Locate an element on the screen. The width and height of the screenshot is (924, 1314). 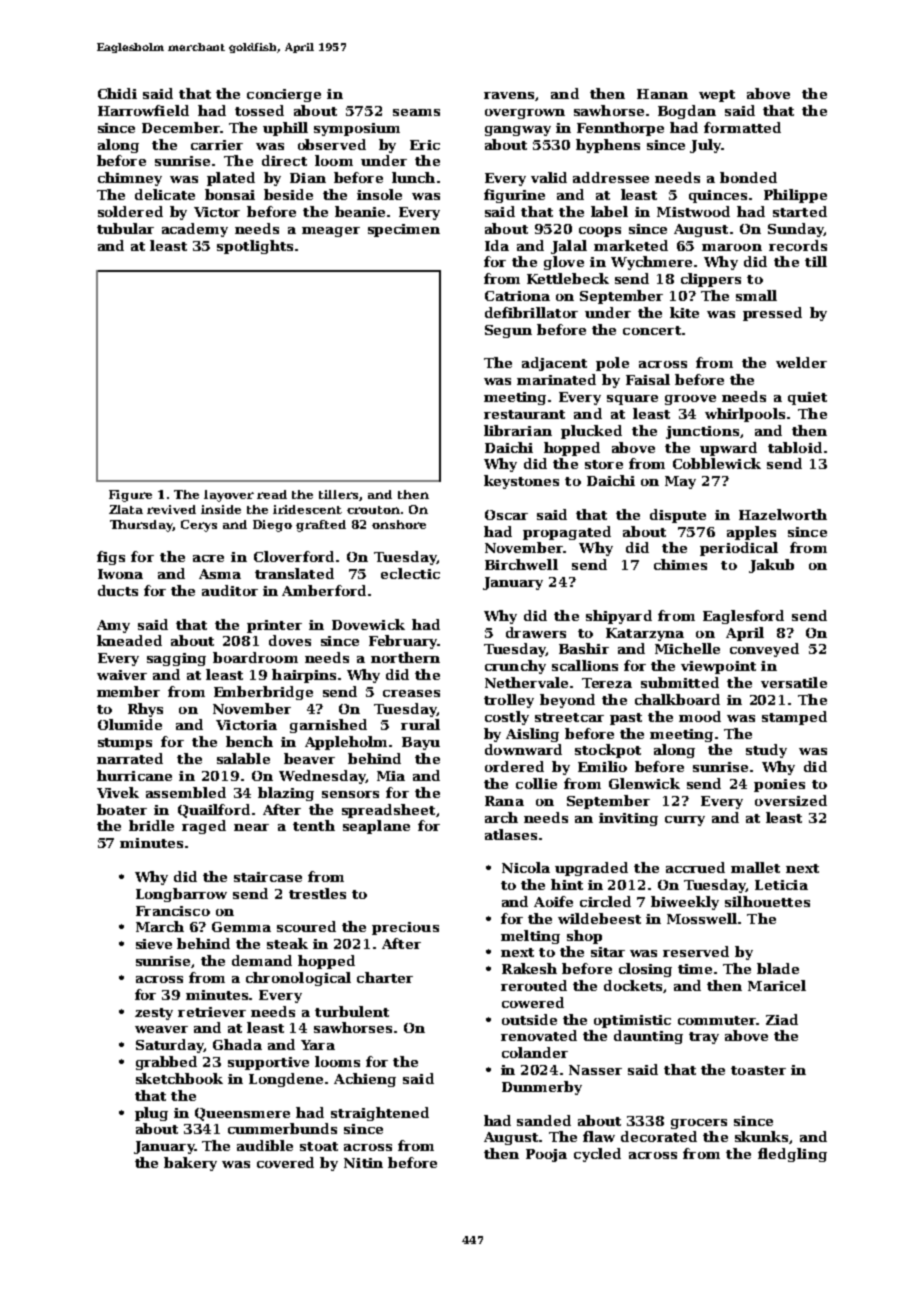
symposium is located at coordinates (357, 129).
